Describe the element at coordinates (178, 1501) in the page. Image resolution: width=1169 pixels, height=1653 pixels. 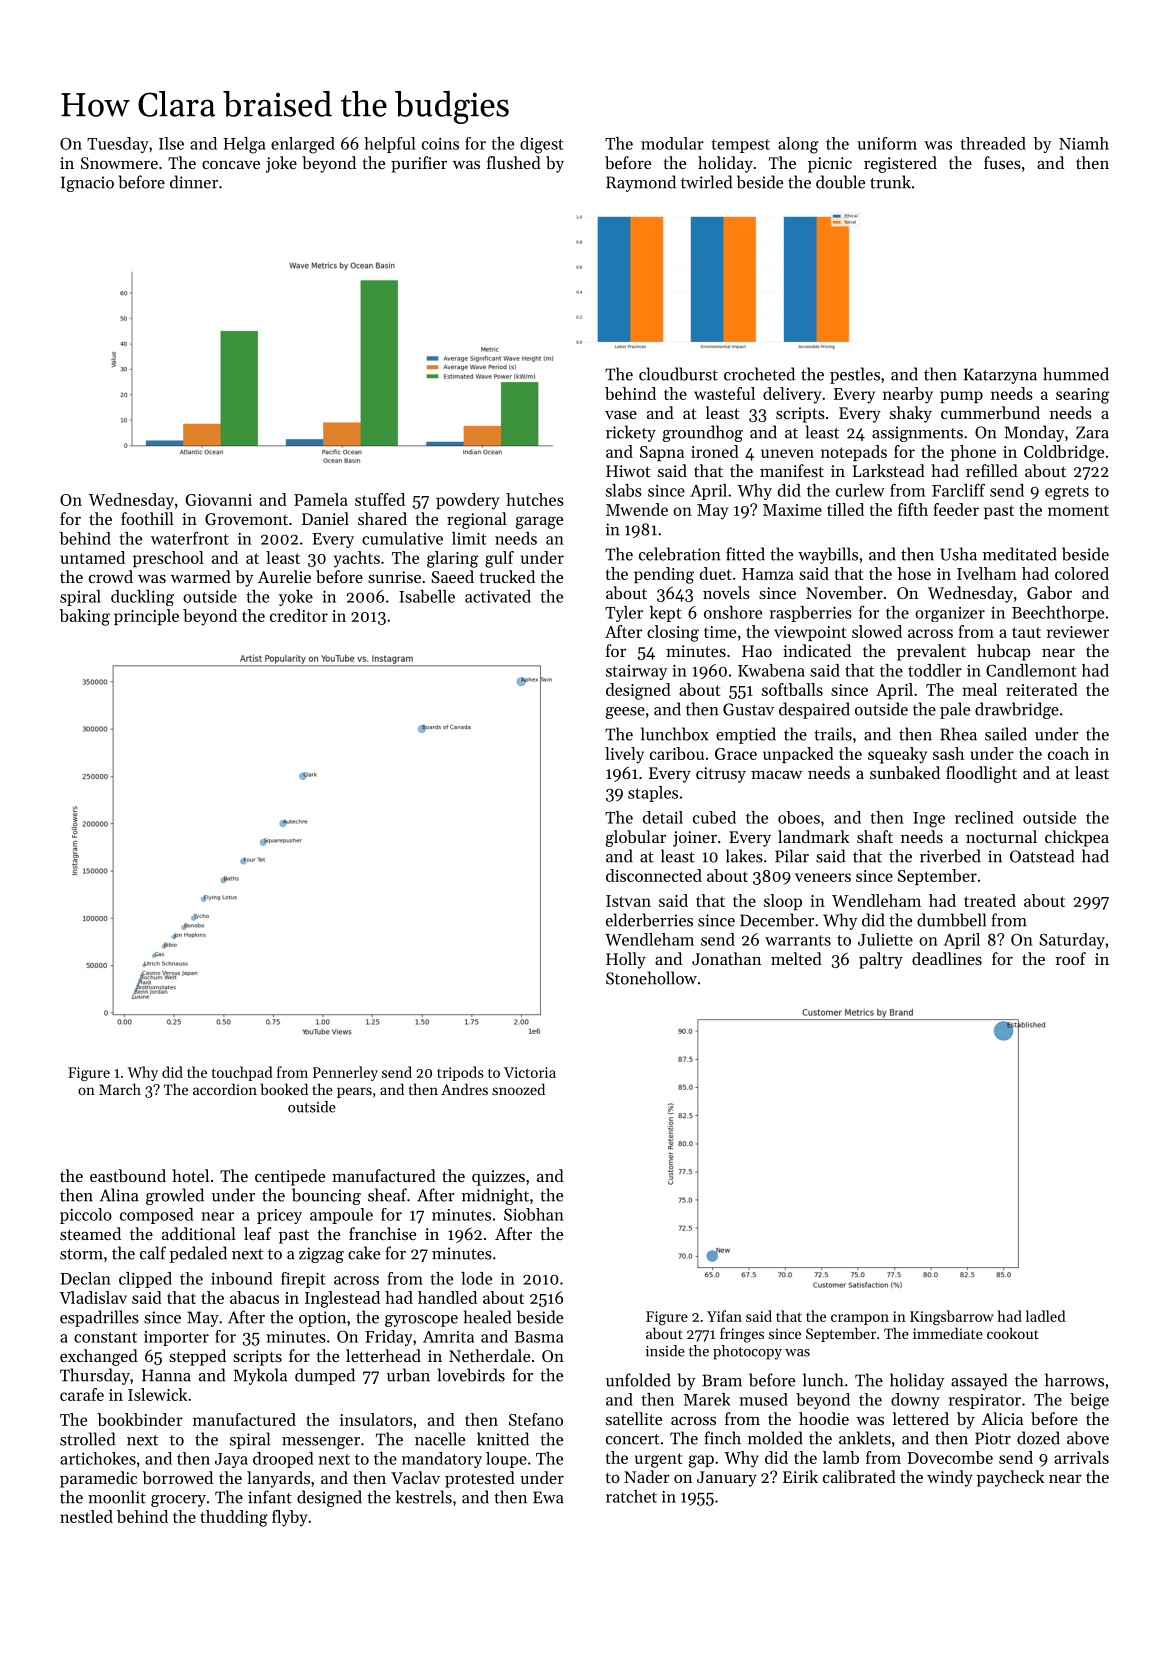
I see `grocery` at that location.
